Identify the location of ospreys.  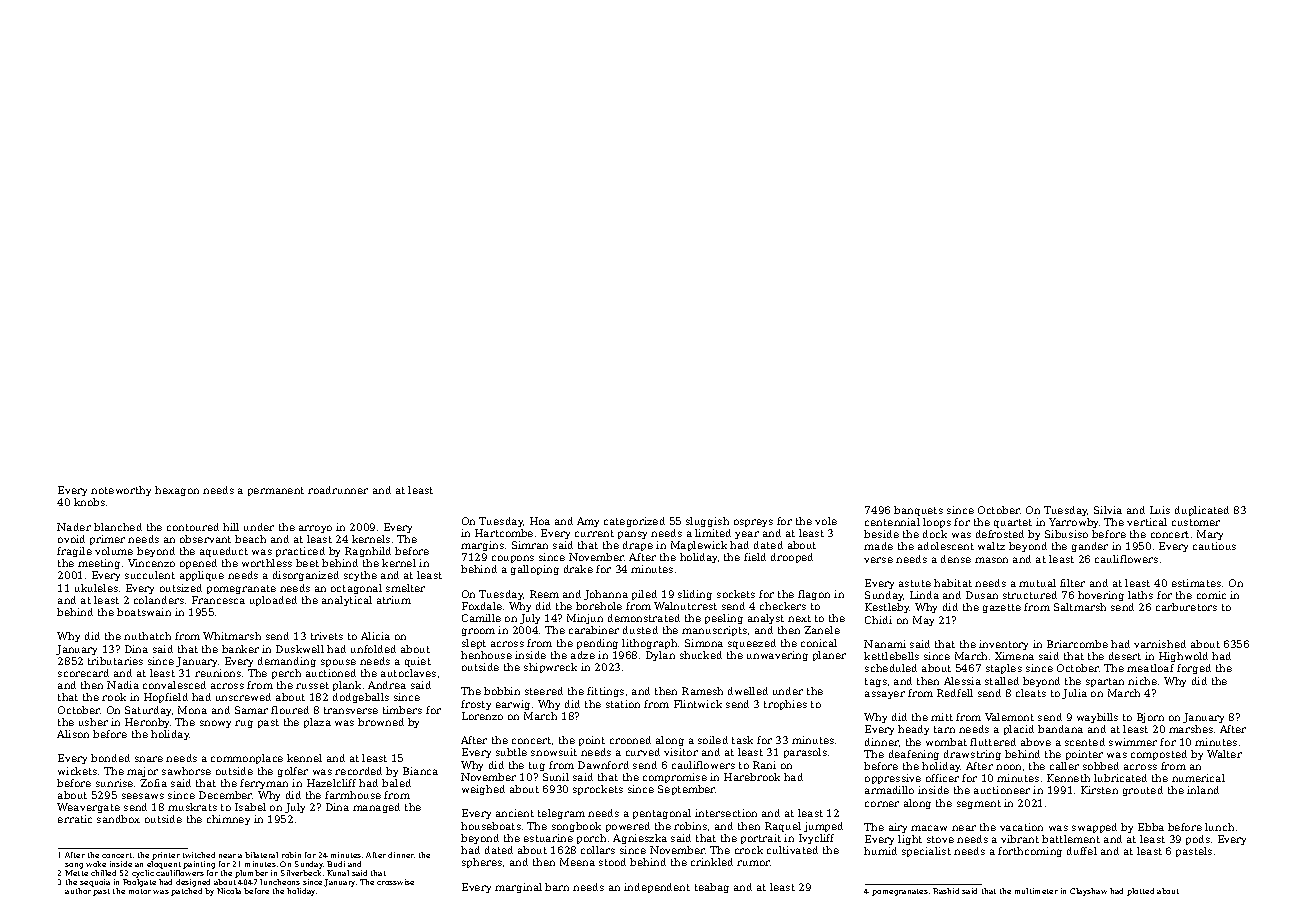
(753, 523).
